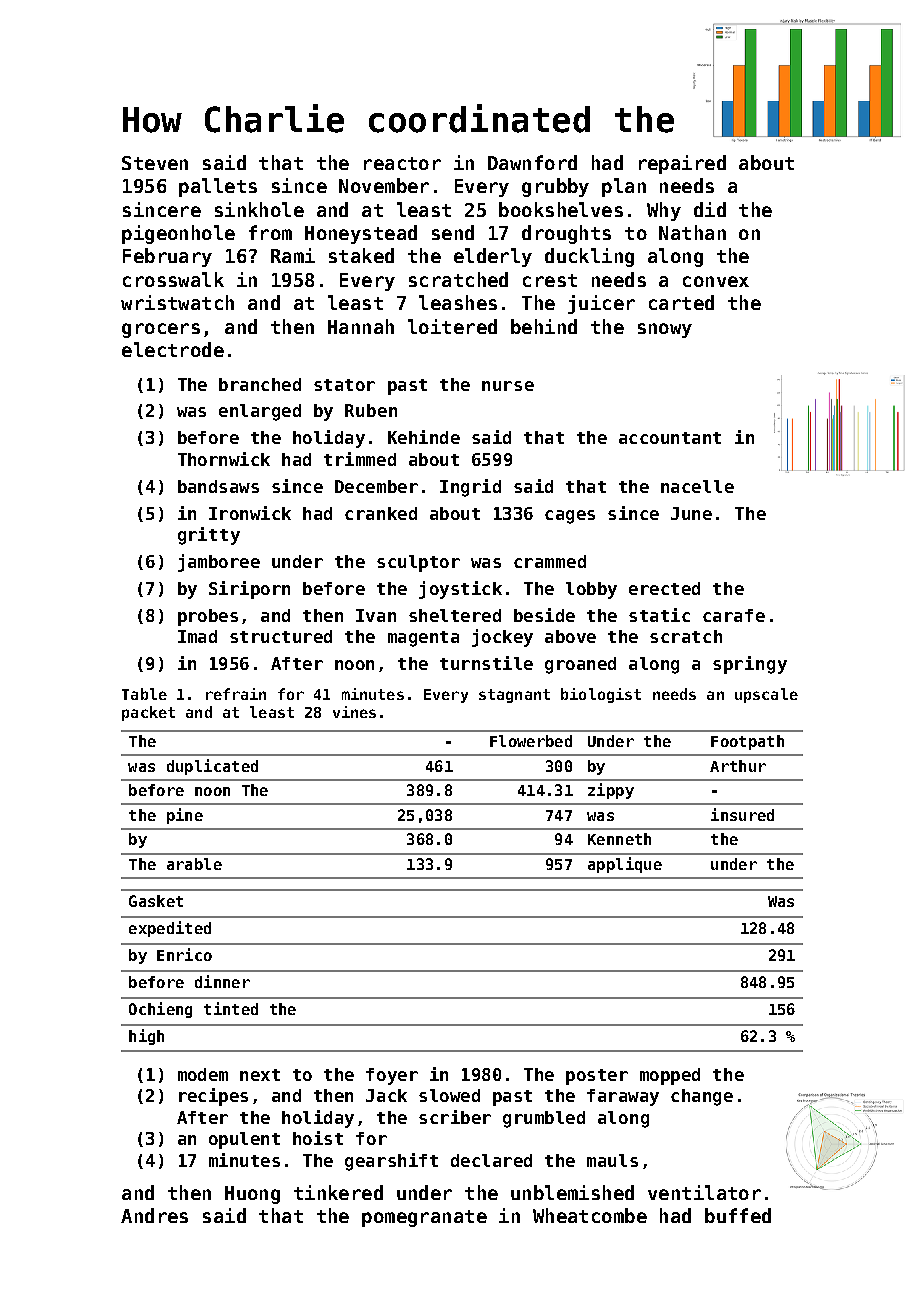  What do you see at coordinates (260, 412) in the page?
I see `enlarged` at bounding box center [260, 412].
